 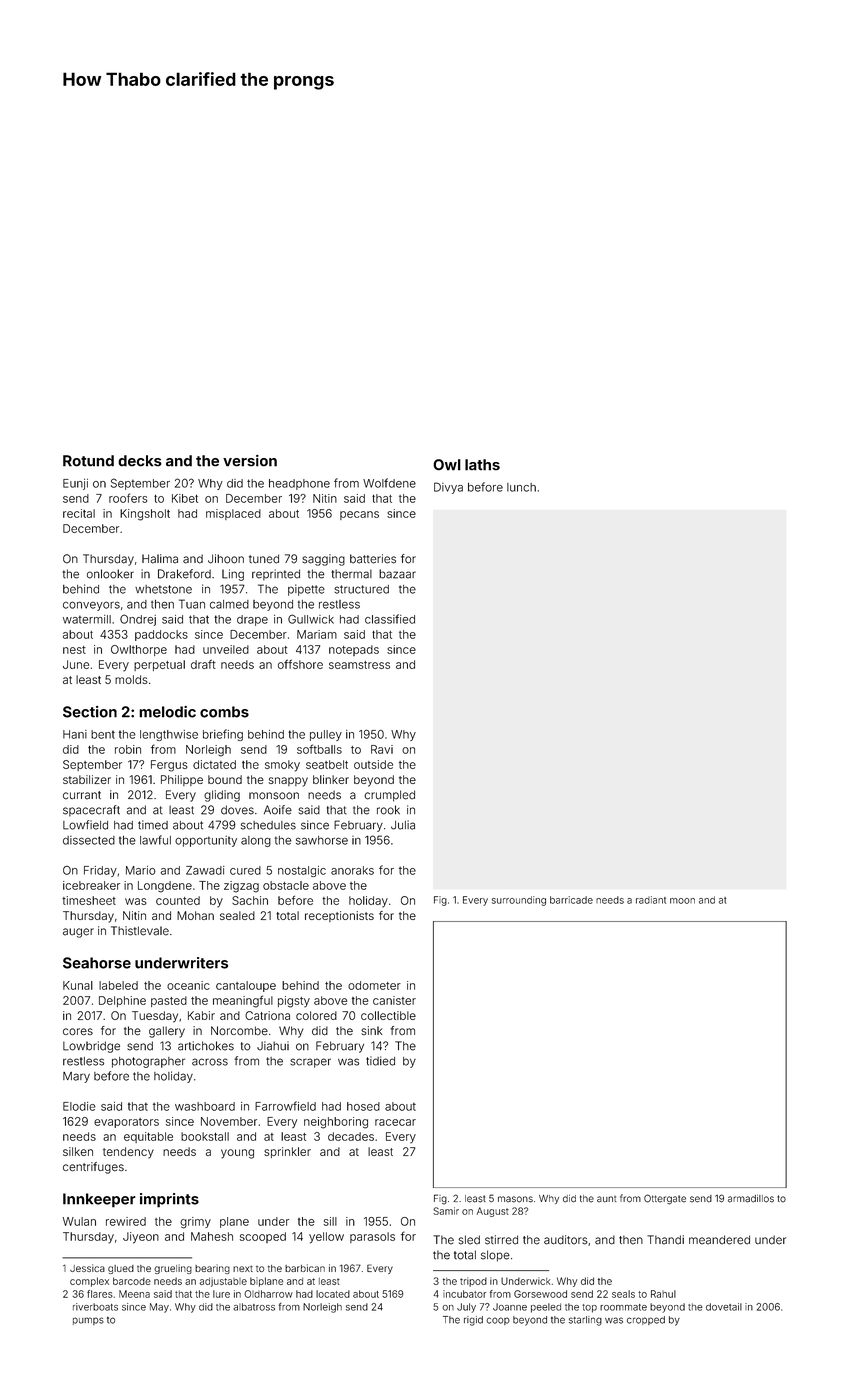 I want to click on rigid, so click(x=473, y=1321).
